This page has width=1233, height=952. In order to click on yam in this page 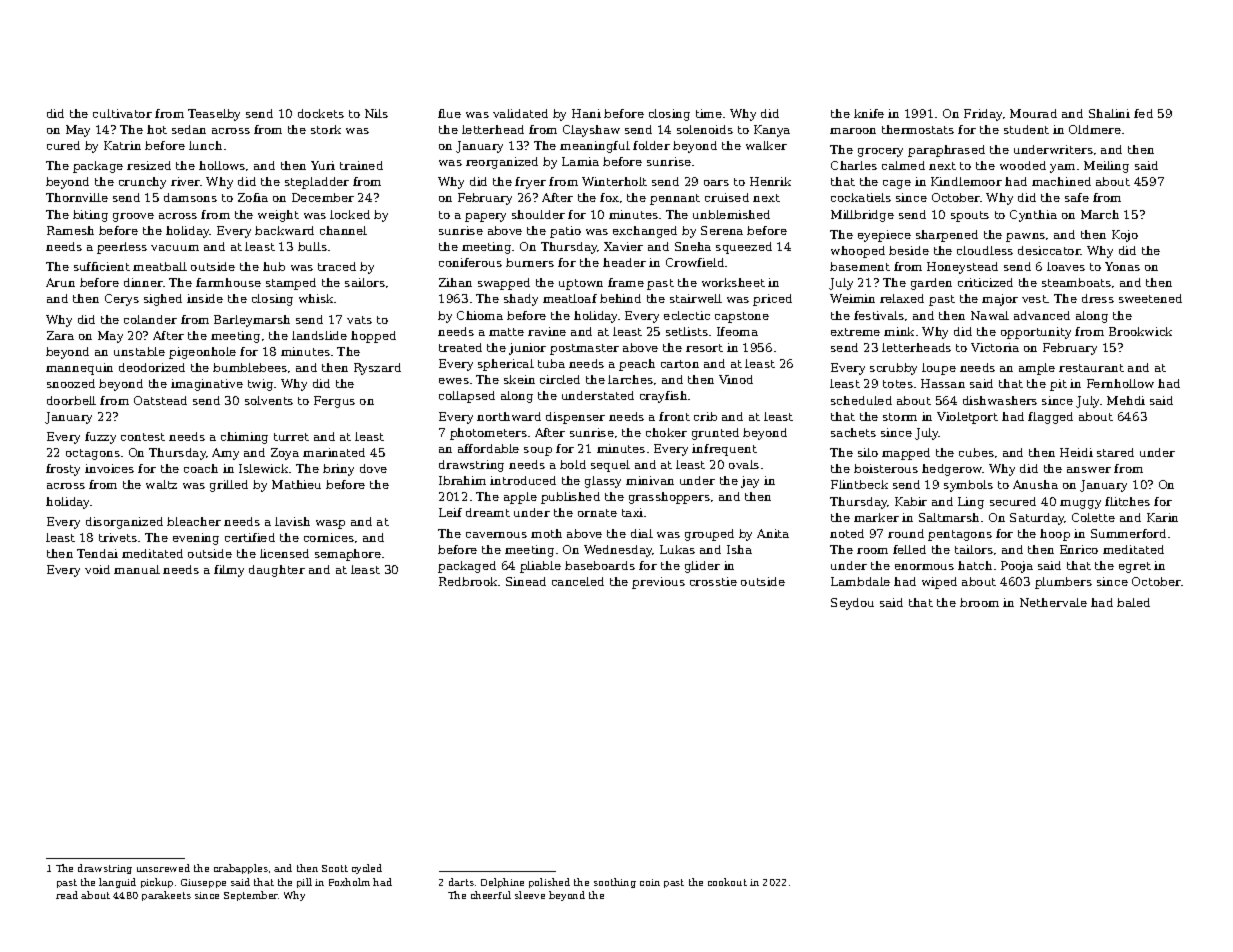, I will do `click(1062, 168)`.
